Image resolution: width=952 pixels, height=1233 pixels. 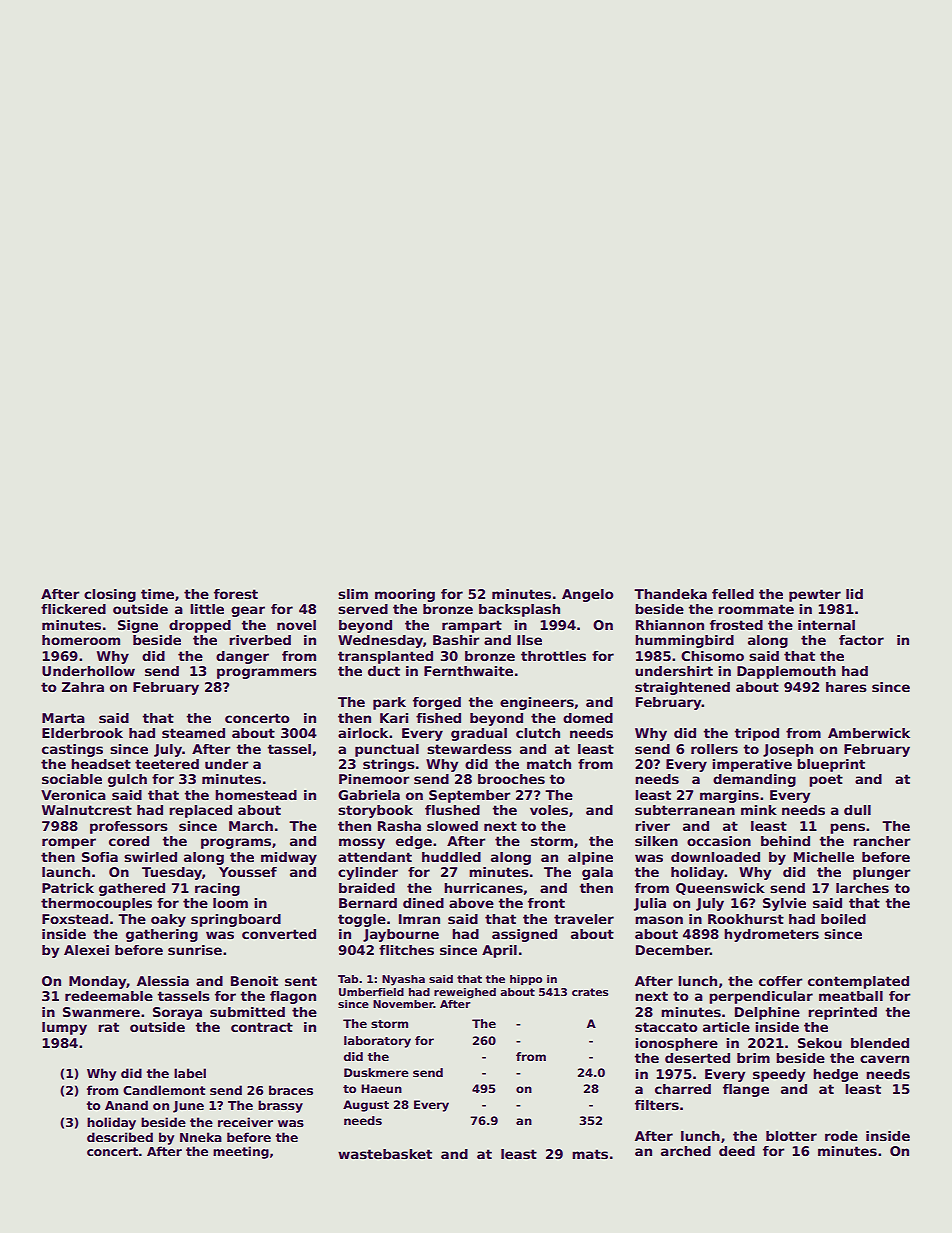 What do you see at coordinates (120, 1137) in the screenshot?
I see `described` at bounding box center [120, 1137].
